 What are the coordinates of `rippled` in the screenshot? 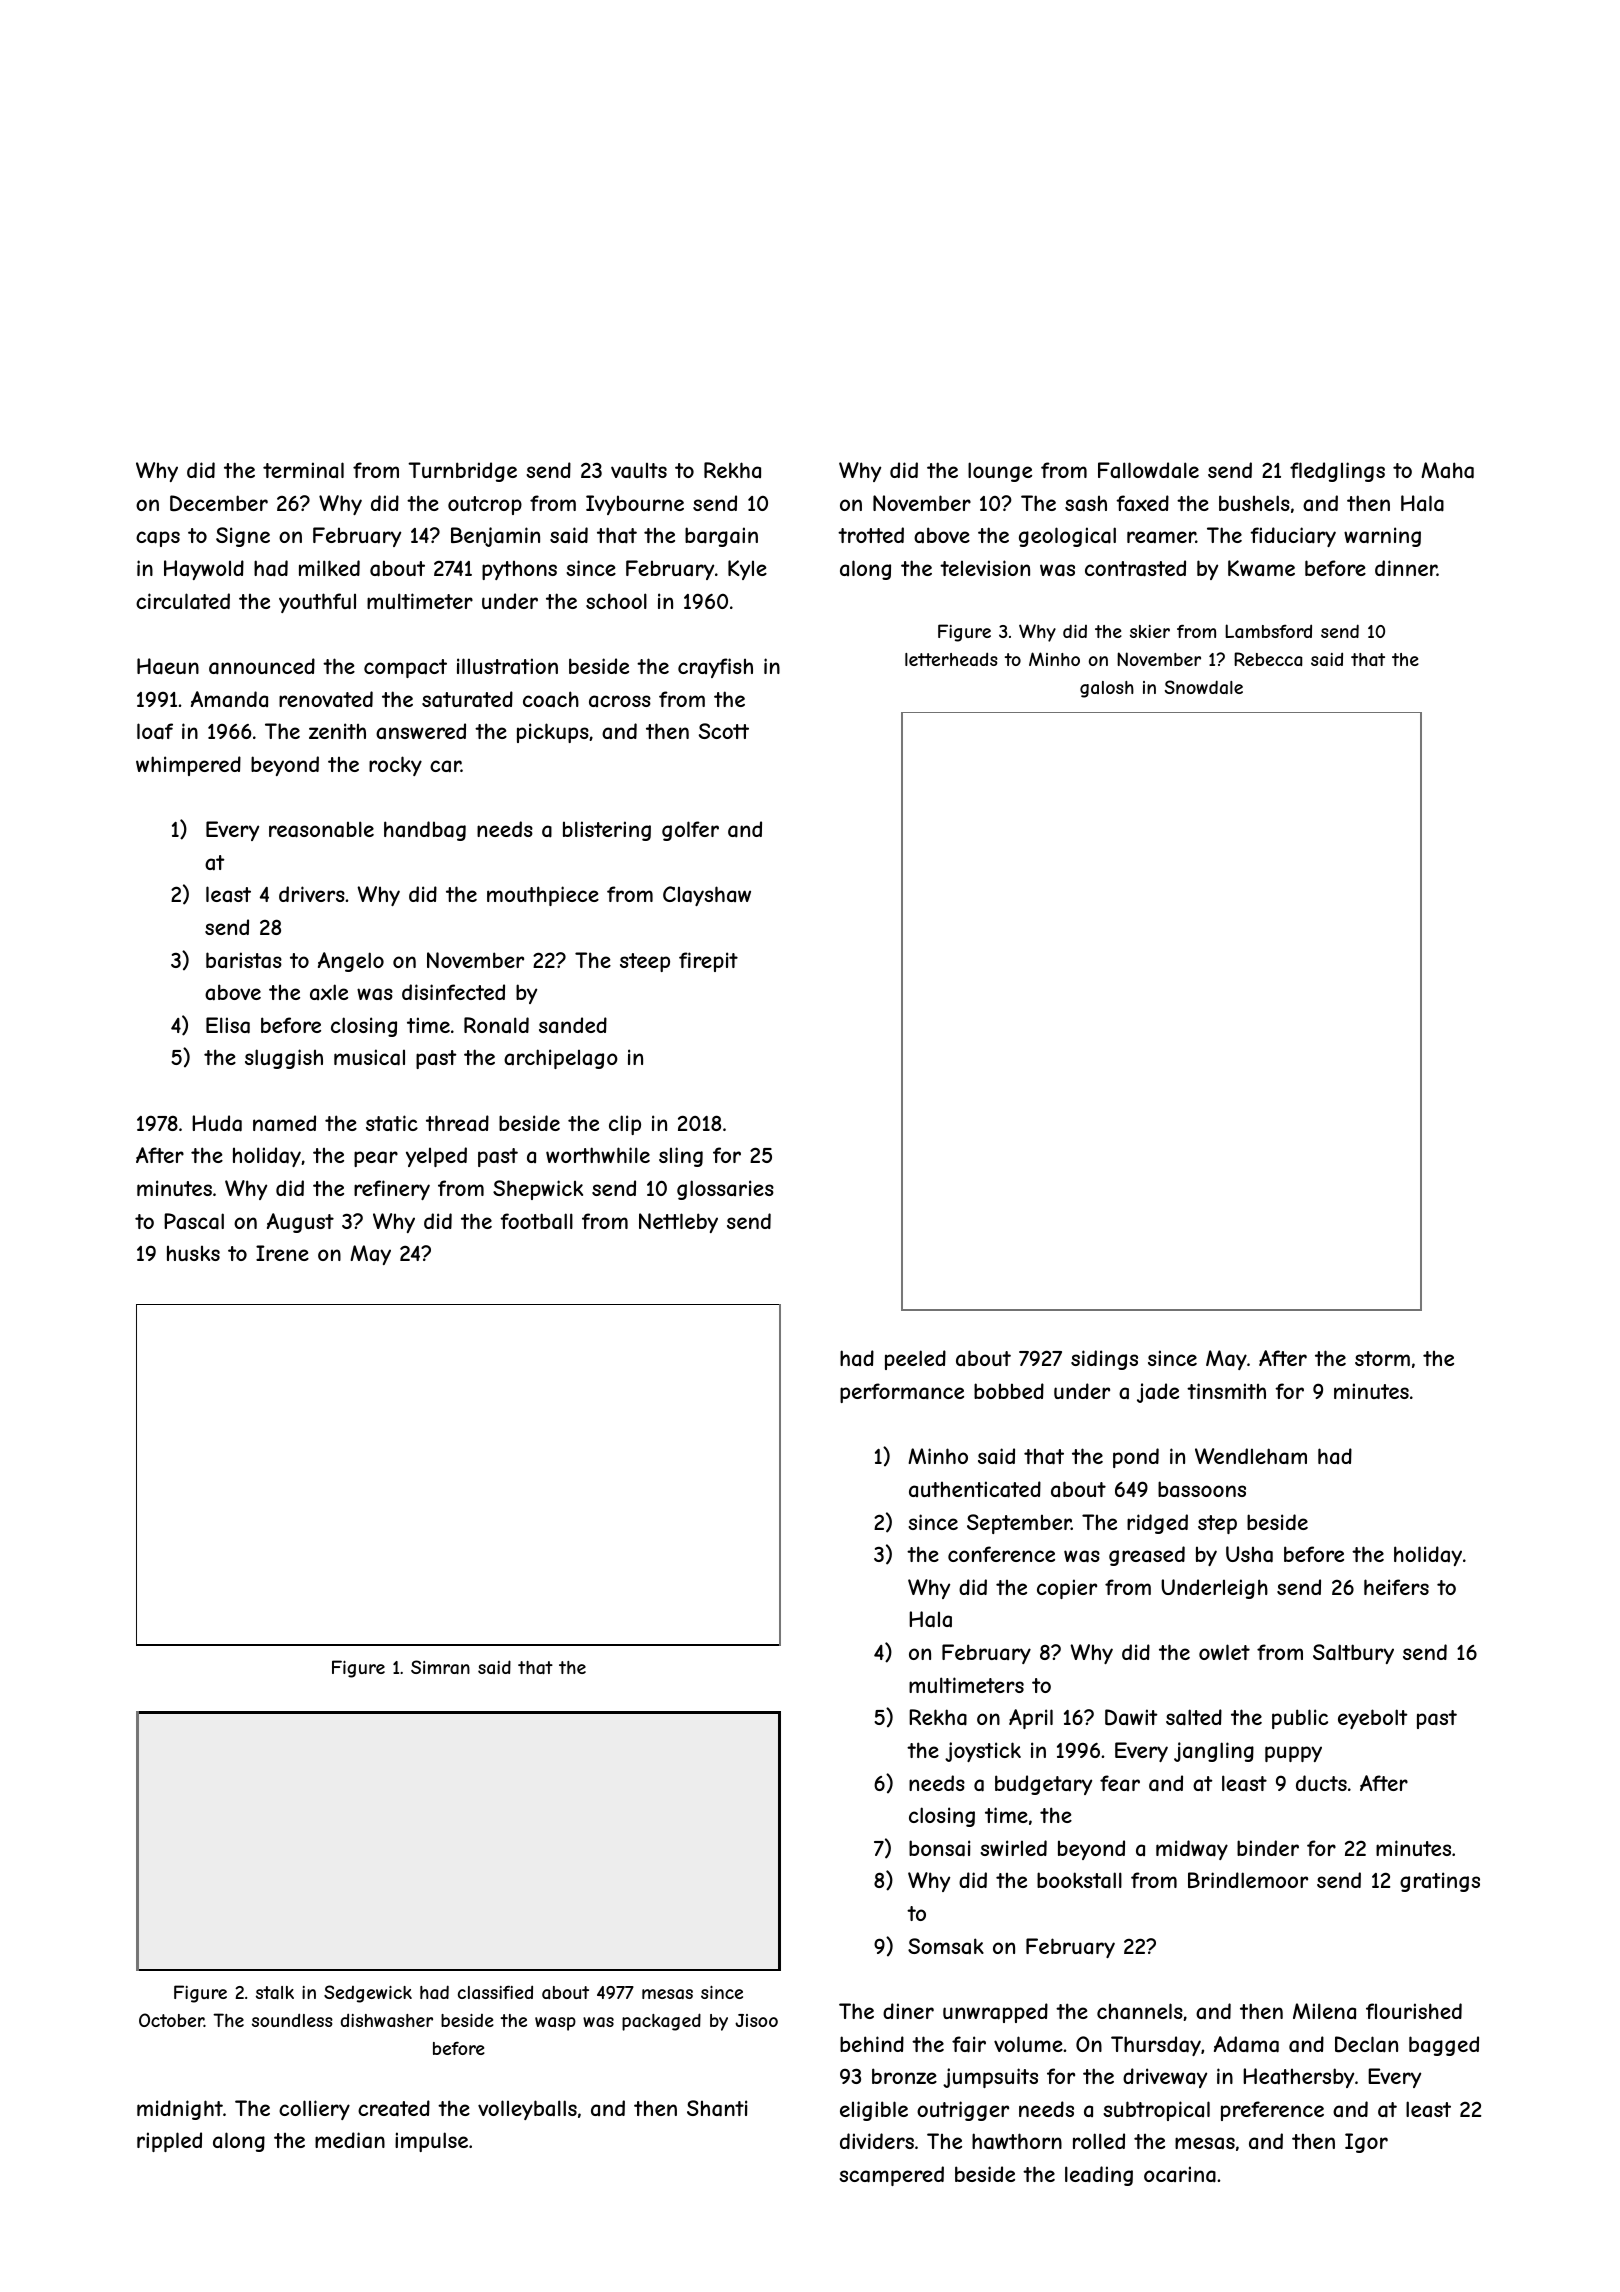 It's located at (169, 2142).
